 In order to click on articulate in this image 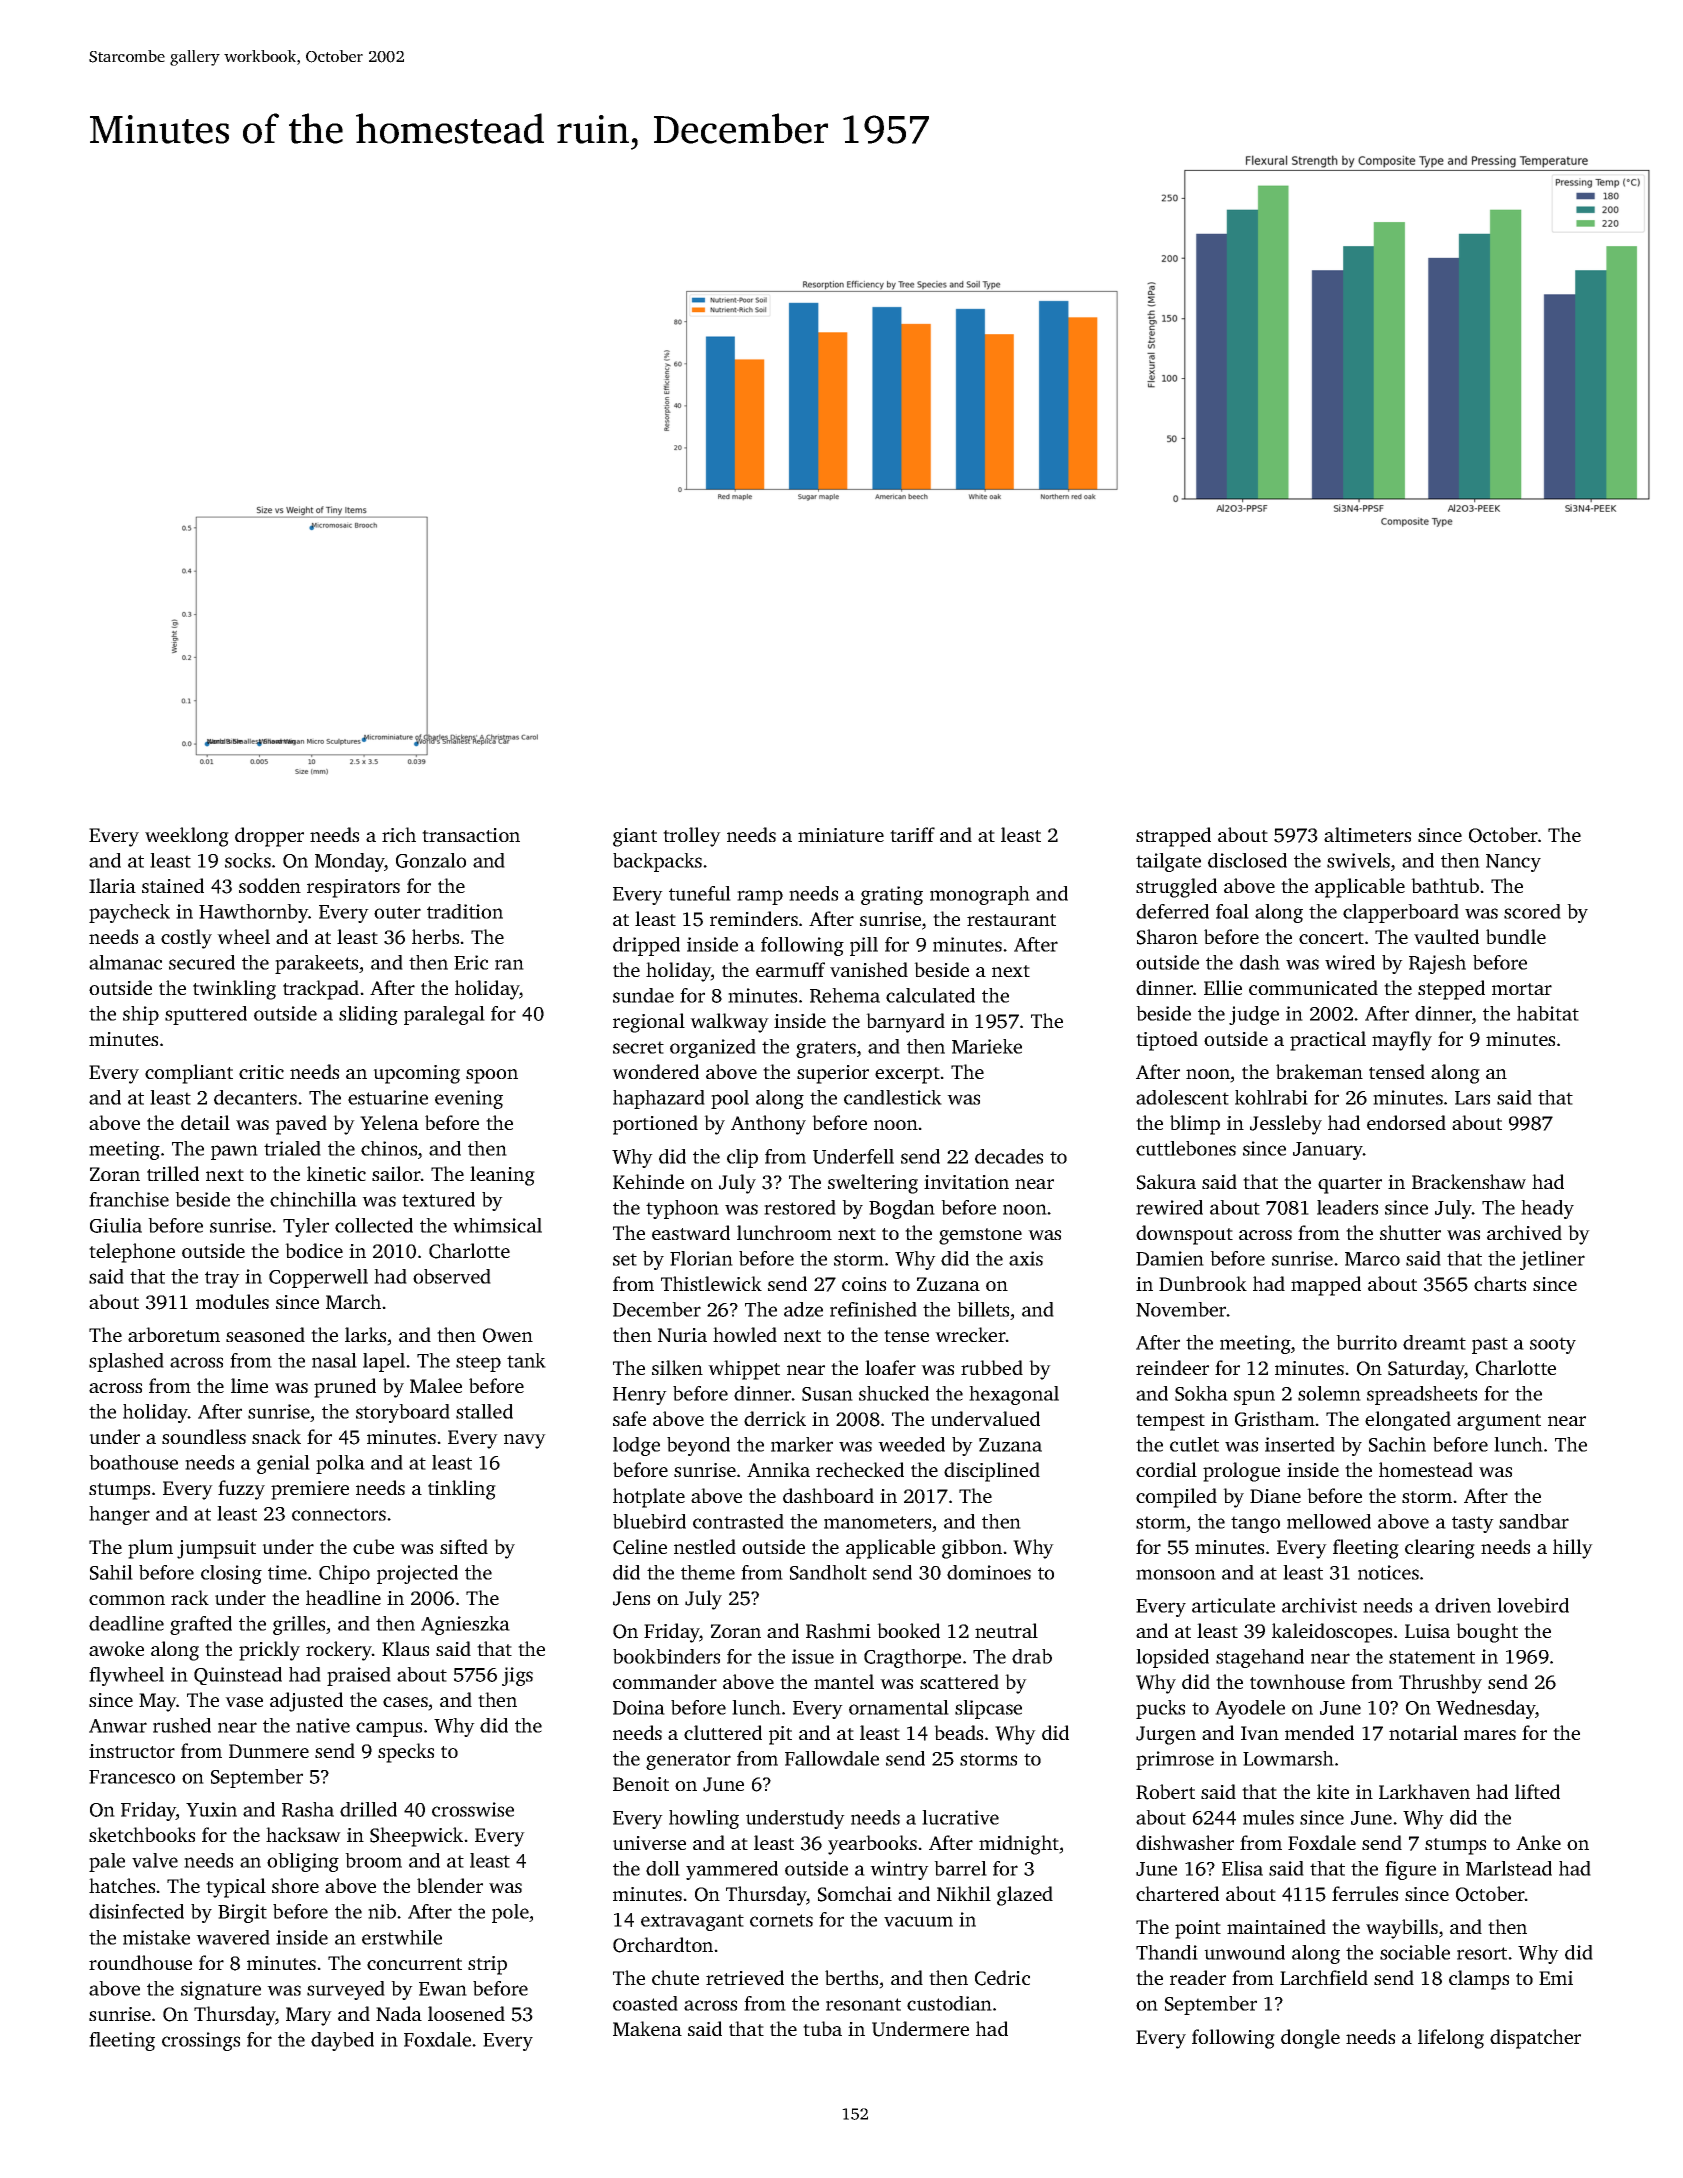, I will do `click(1233, 1605)`.
